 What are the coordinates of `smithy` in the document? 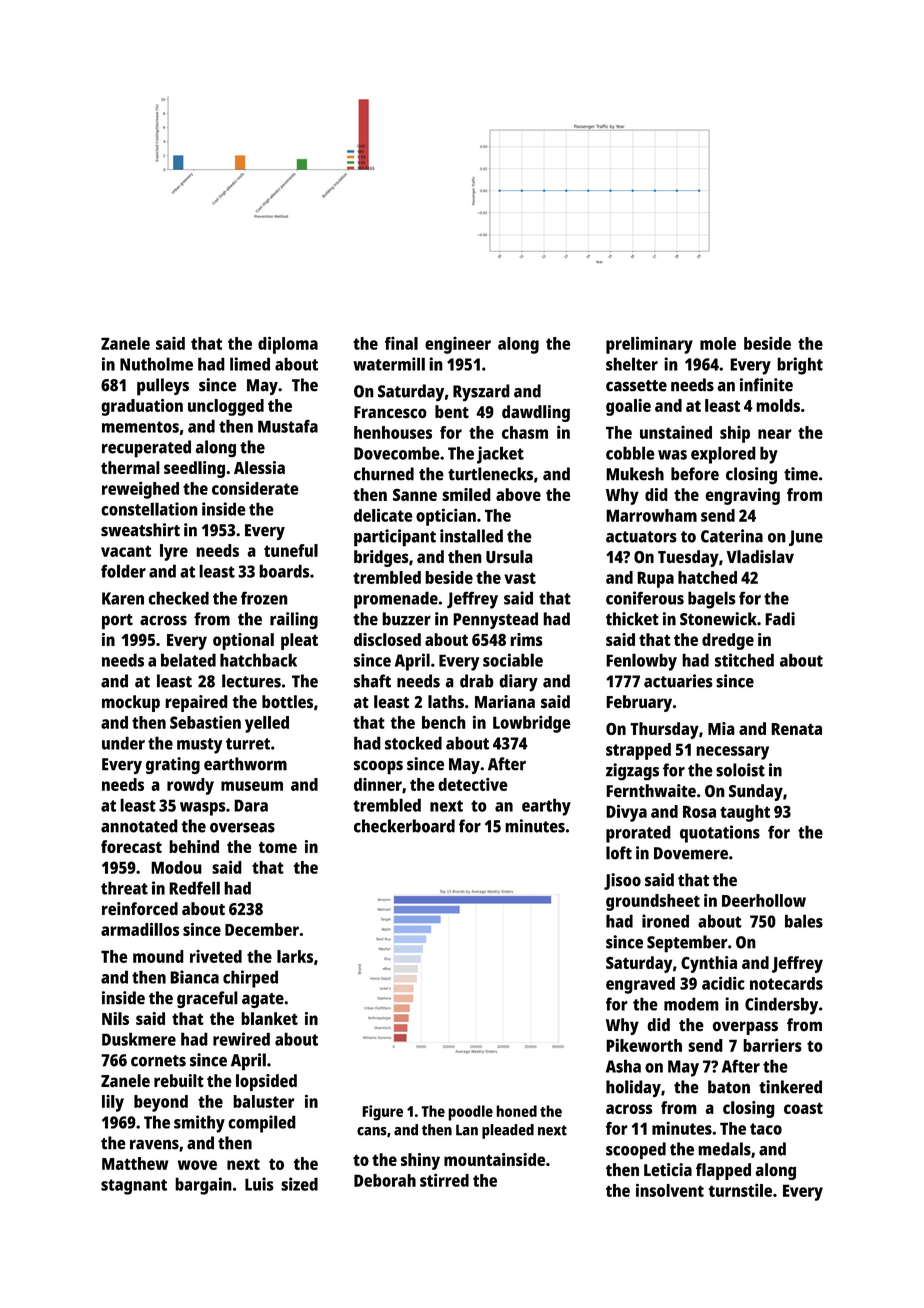 It's located at (199, 1124).
